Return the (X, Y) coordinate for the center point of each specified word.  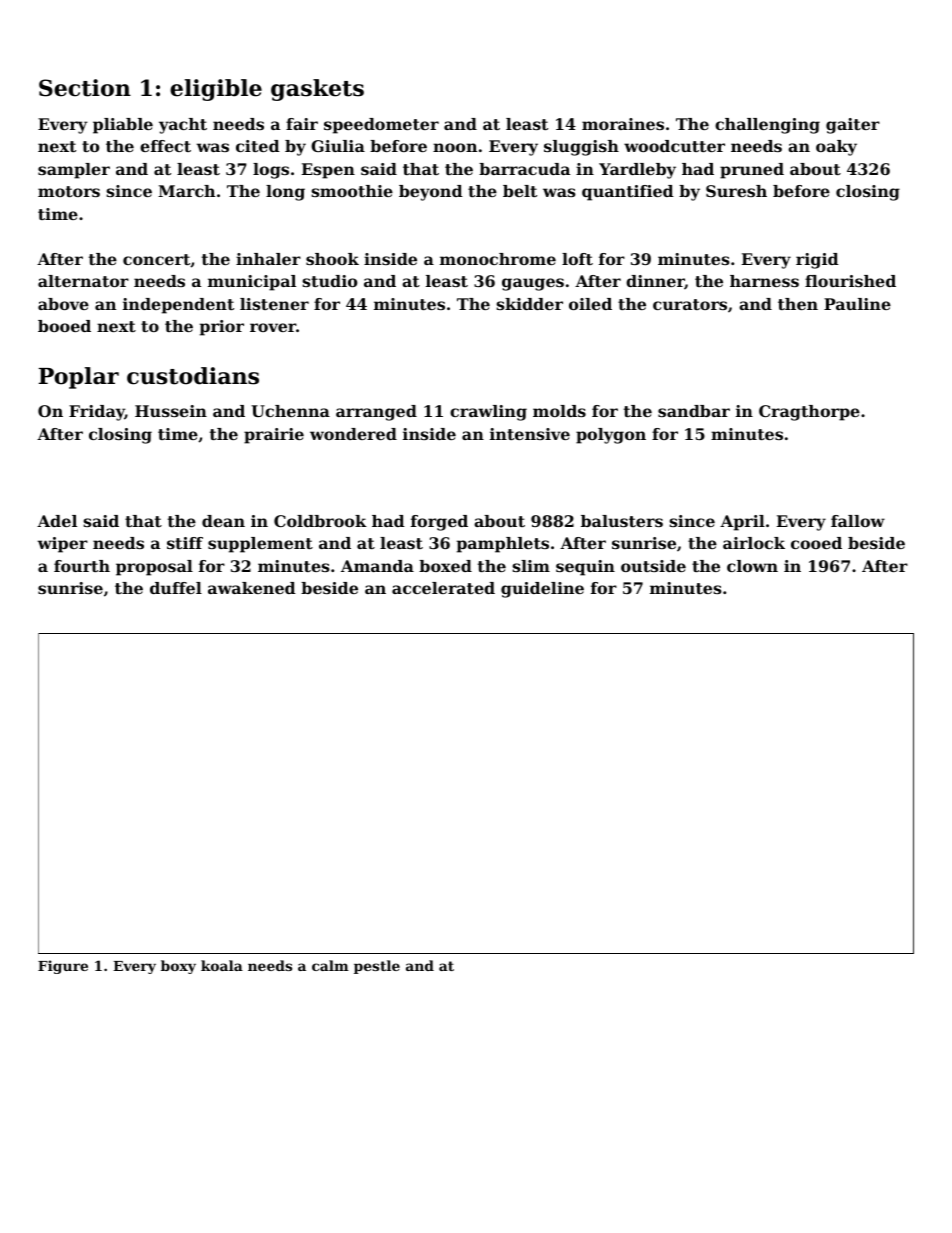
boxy (178, 967)
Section (85, 88)
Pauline (857, 304)
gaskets (317, 90)
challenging (767, 126)
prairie (274, 436)
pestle (377, 967)
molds (559, 411)
